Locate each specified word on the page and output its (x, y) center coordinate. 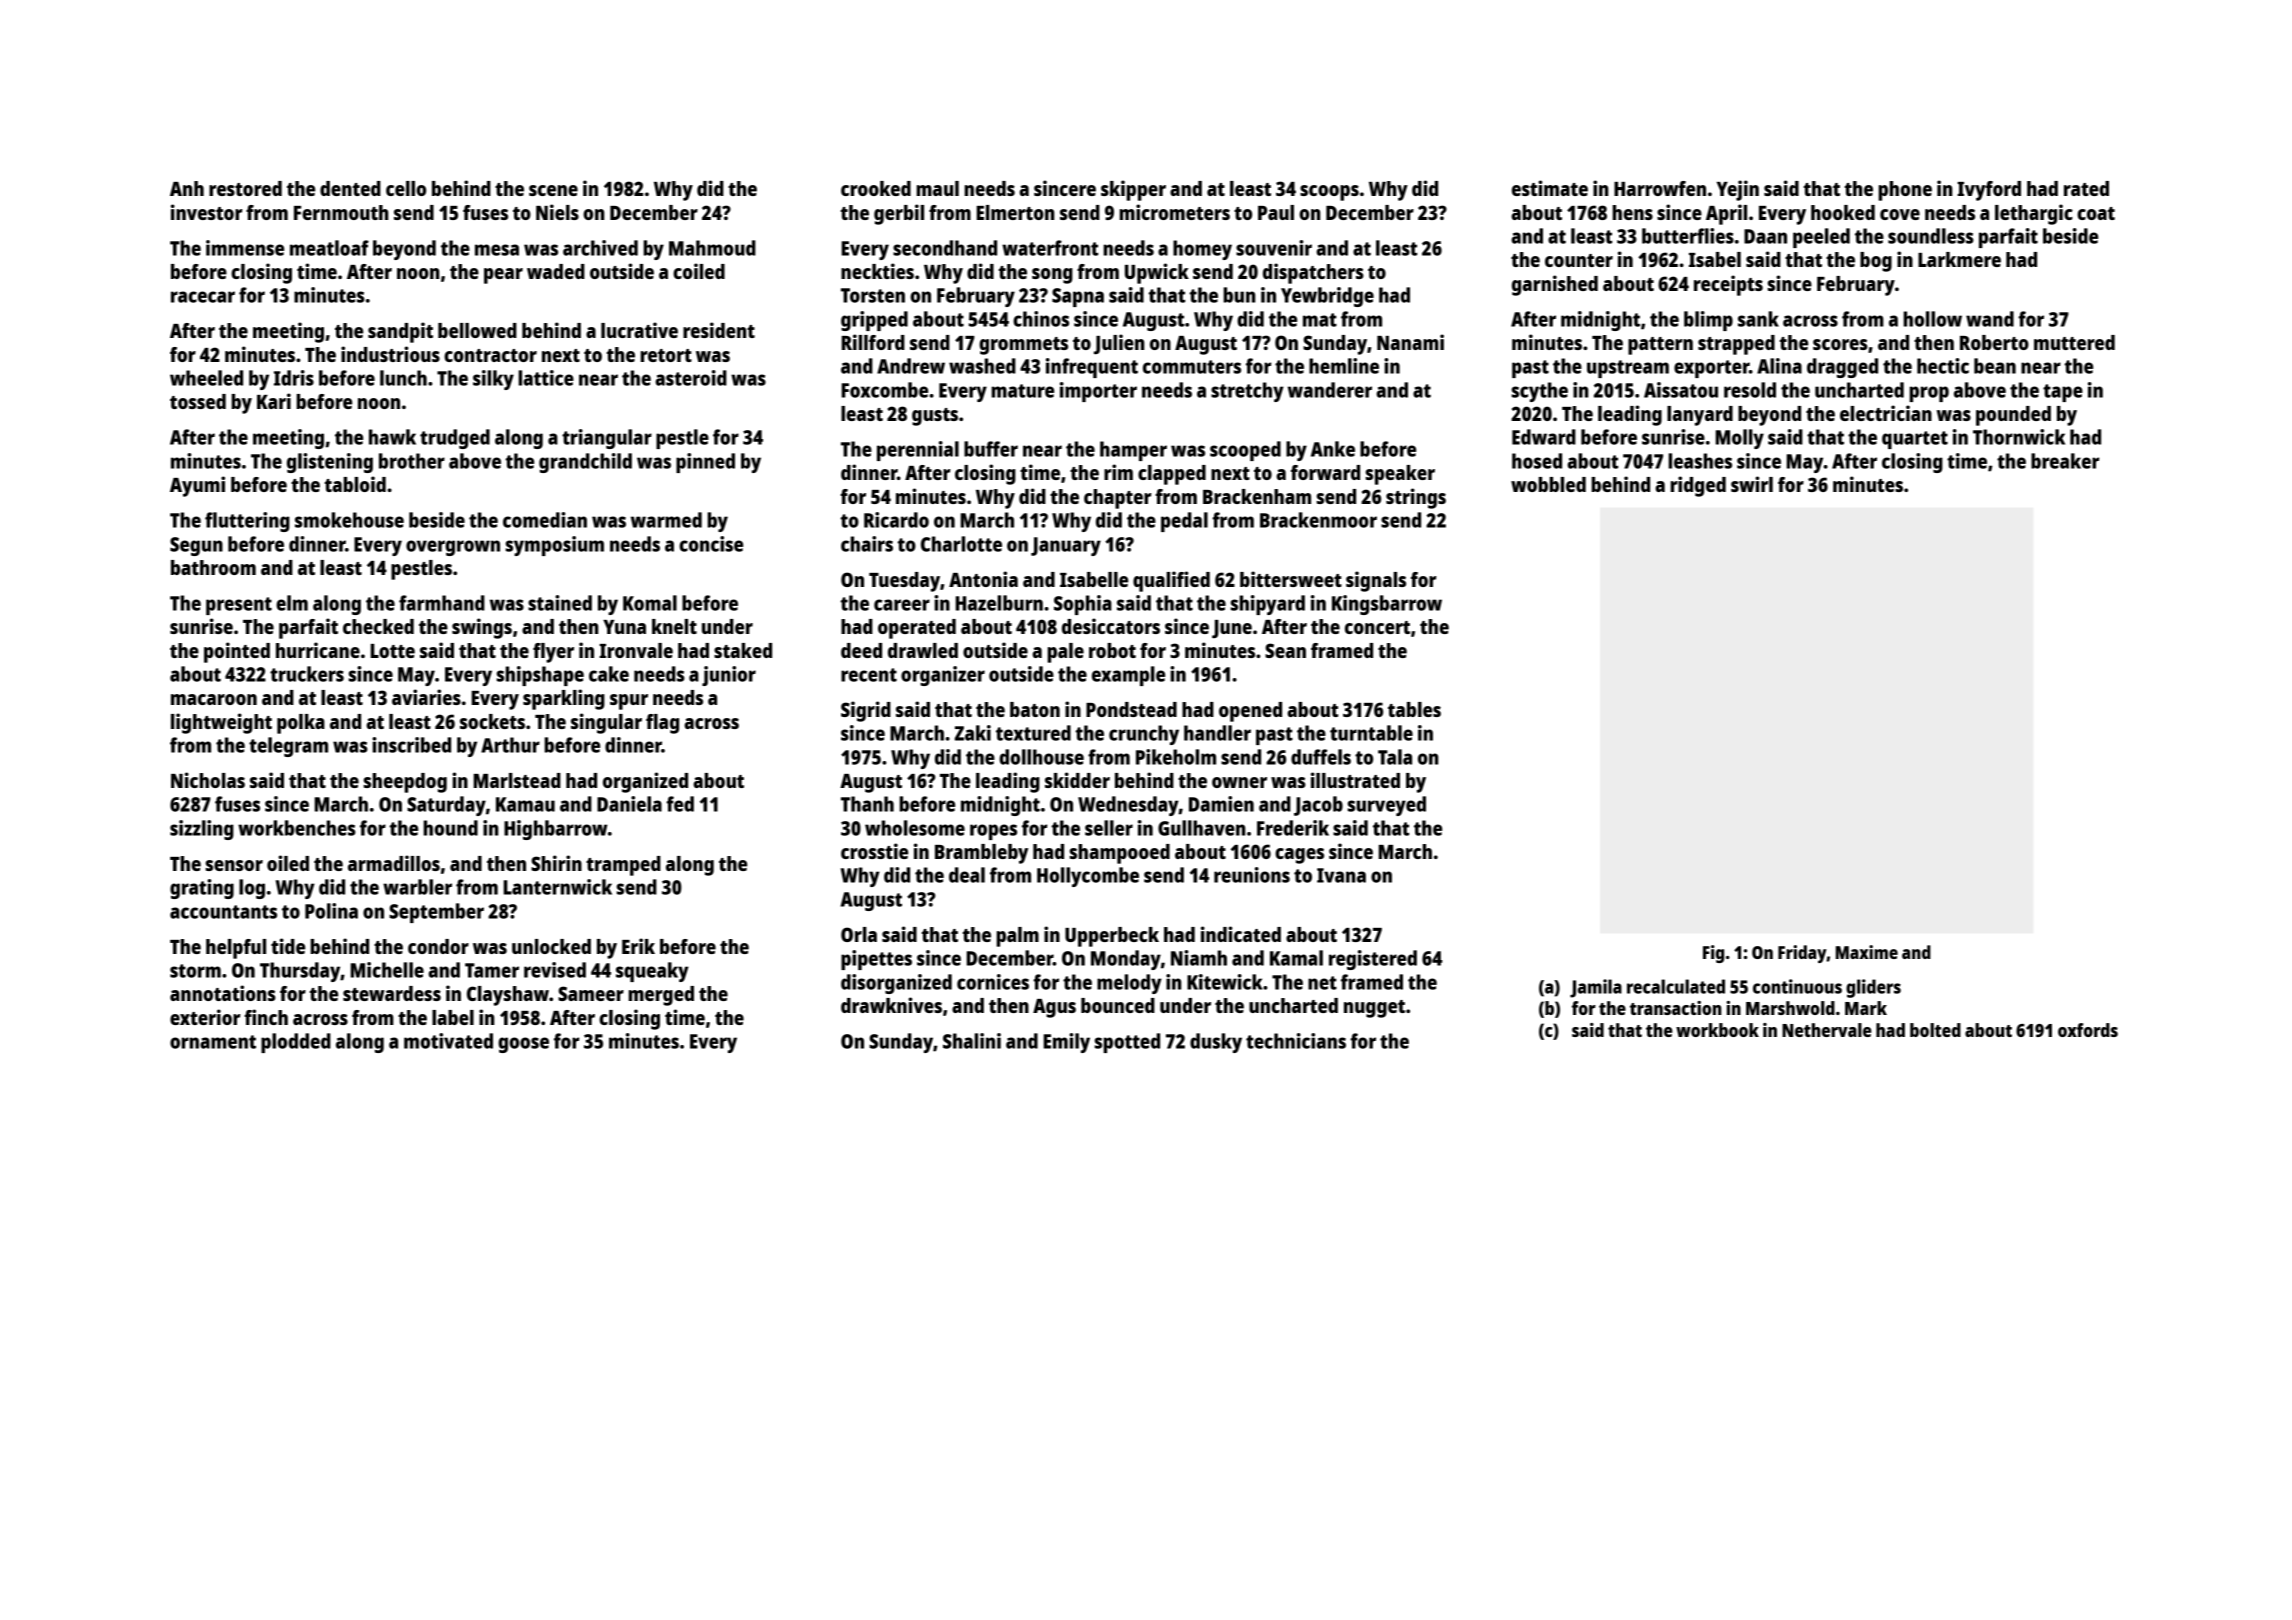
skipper (1133, 190)
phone (1905, 191)
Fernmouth (341, 212)
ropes (993, 832)
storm (195, 971)
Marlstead (517, 780)
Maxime (1867, 952)
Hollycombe (1088, 877)
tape (2063, 393)
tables (1414, 709)
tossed (198, 401)
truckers (307, 674)
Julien (1119, 344)
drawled (923, 650)
